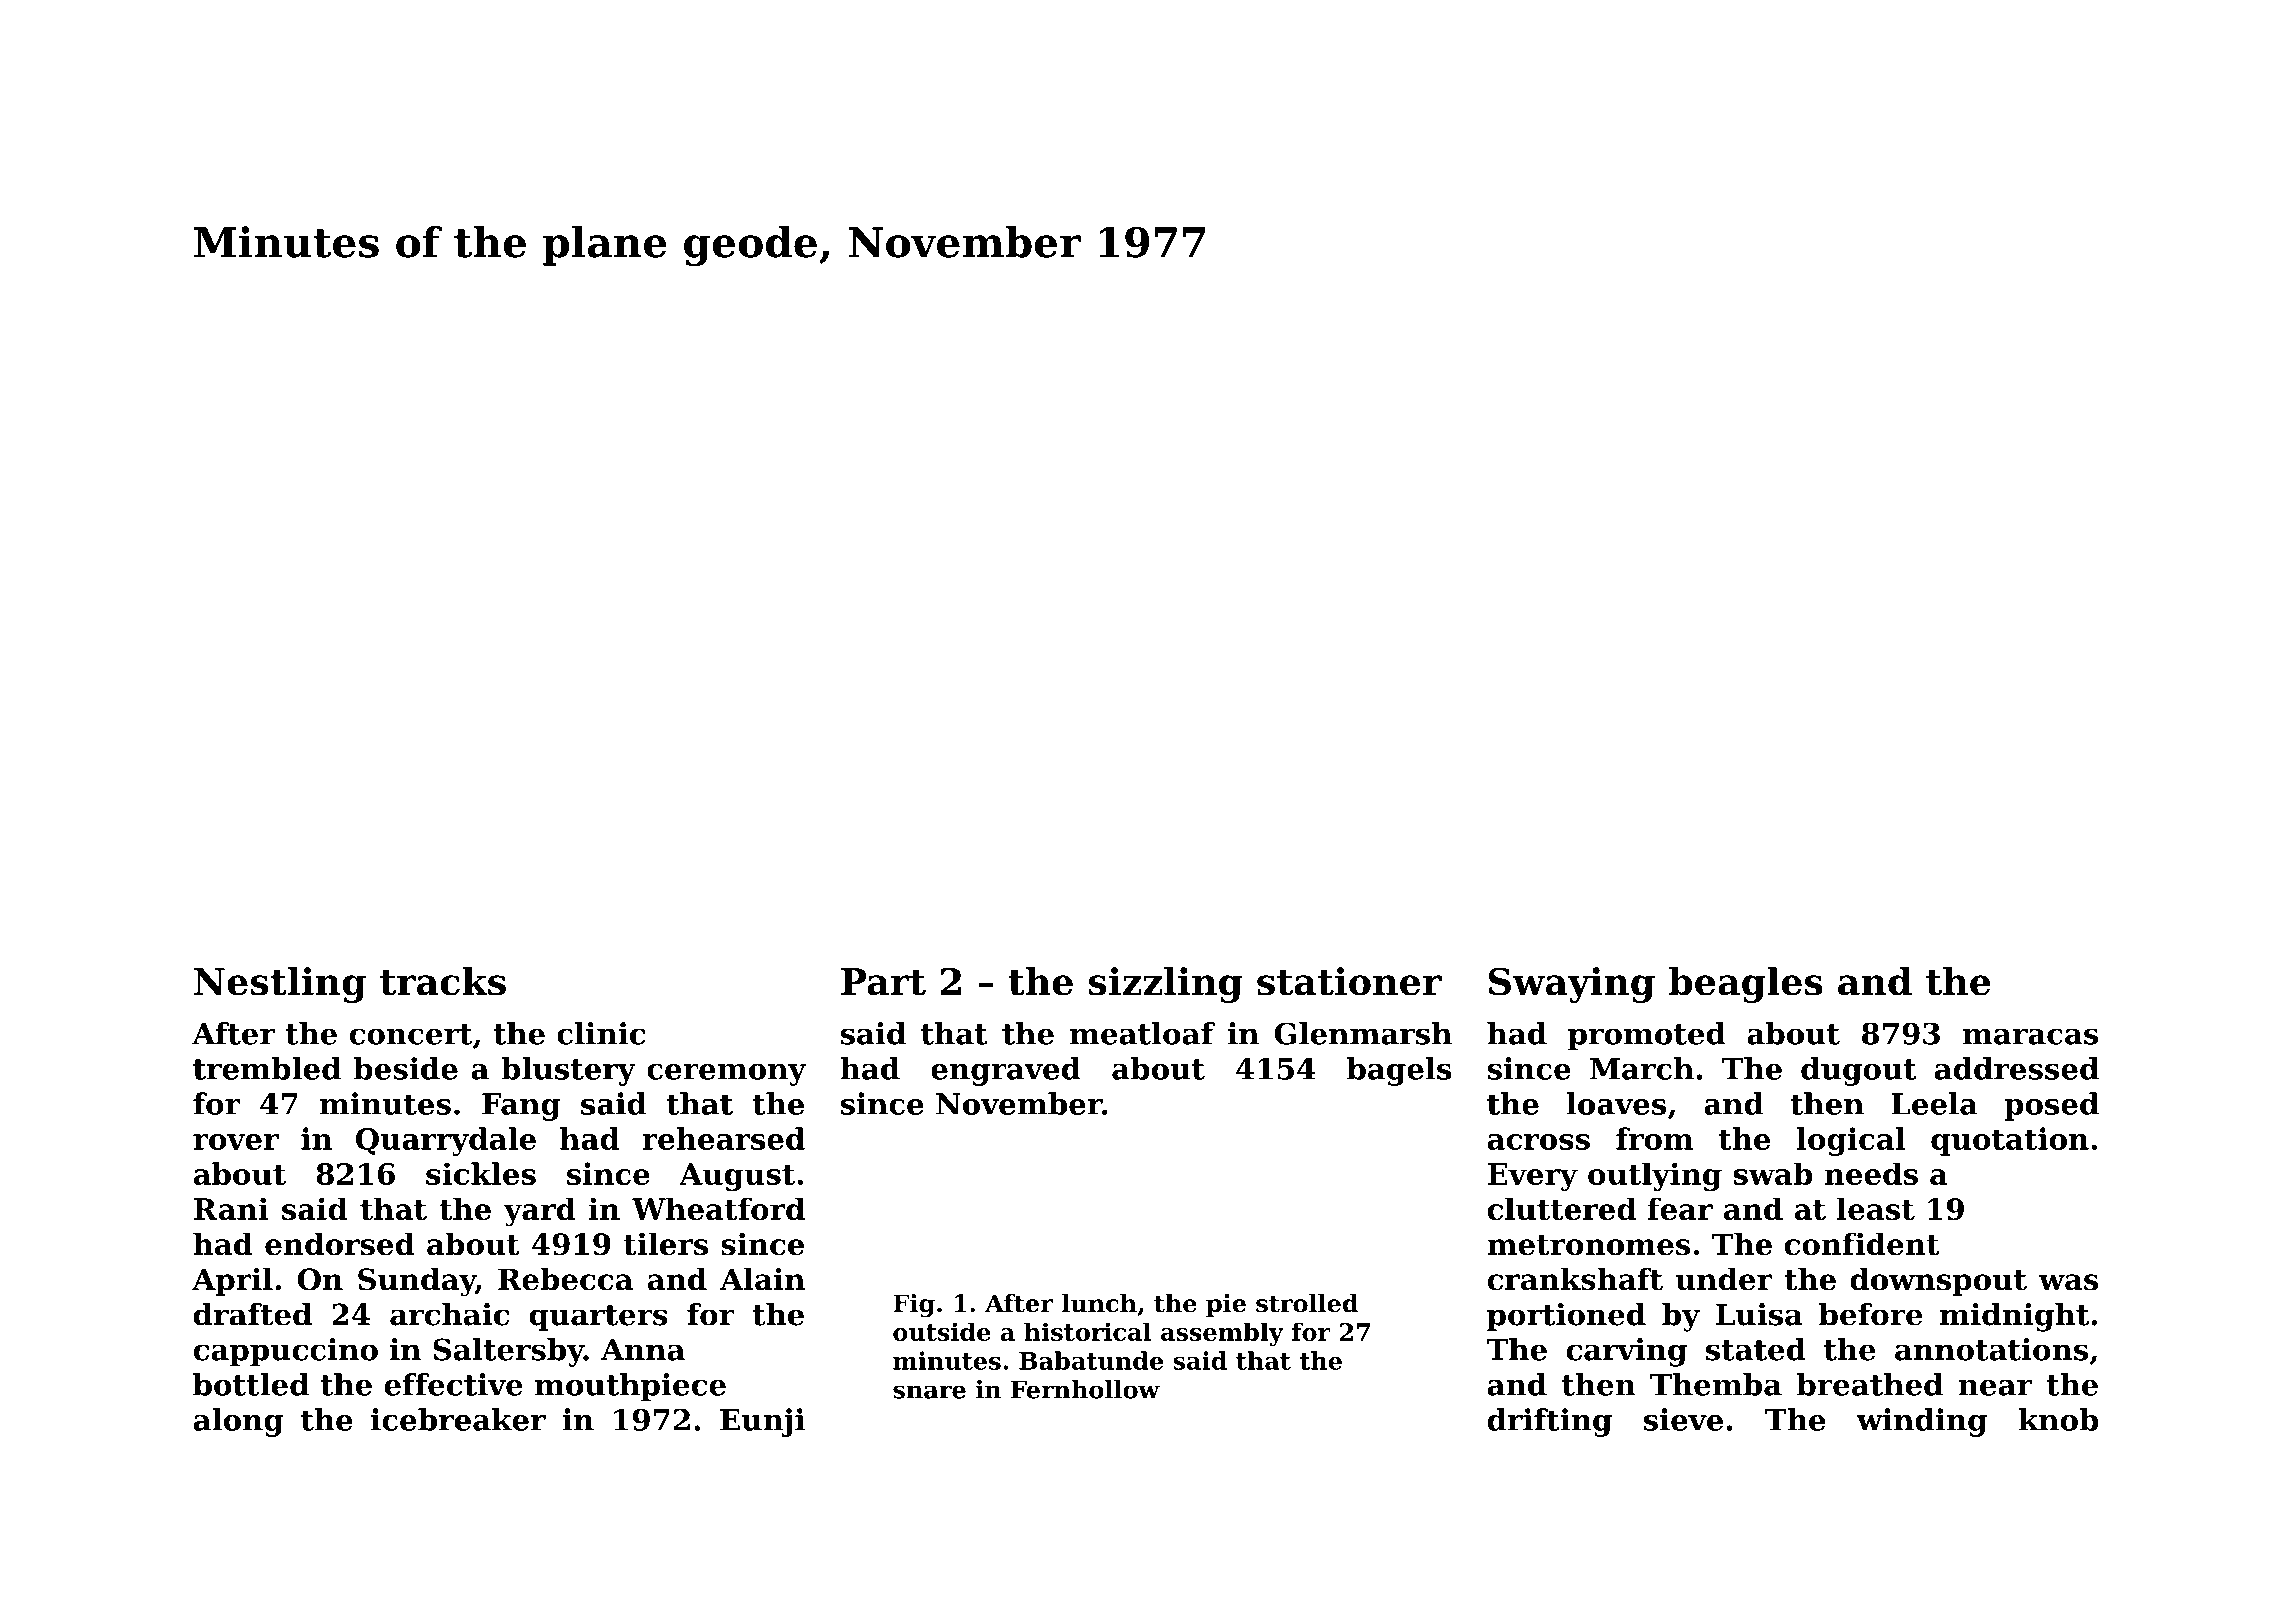  I want to click on Part, so click(883, 982).
